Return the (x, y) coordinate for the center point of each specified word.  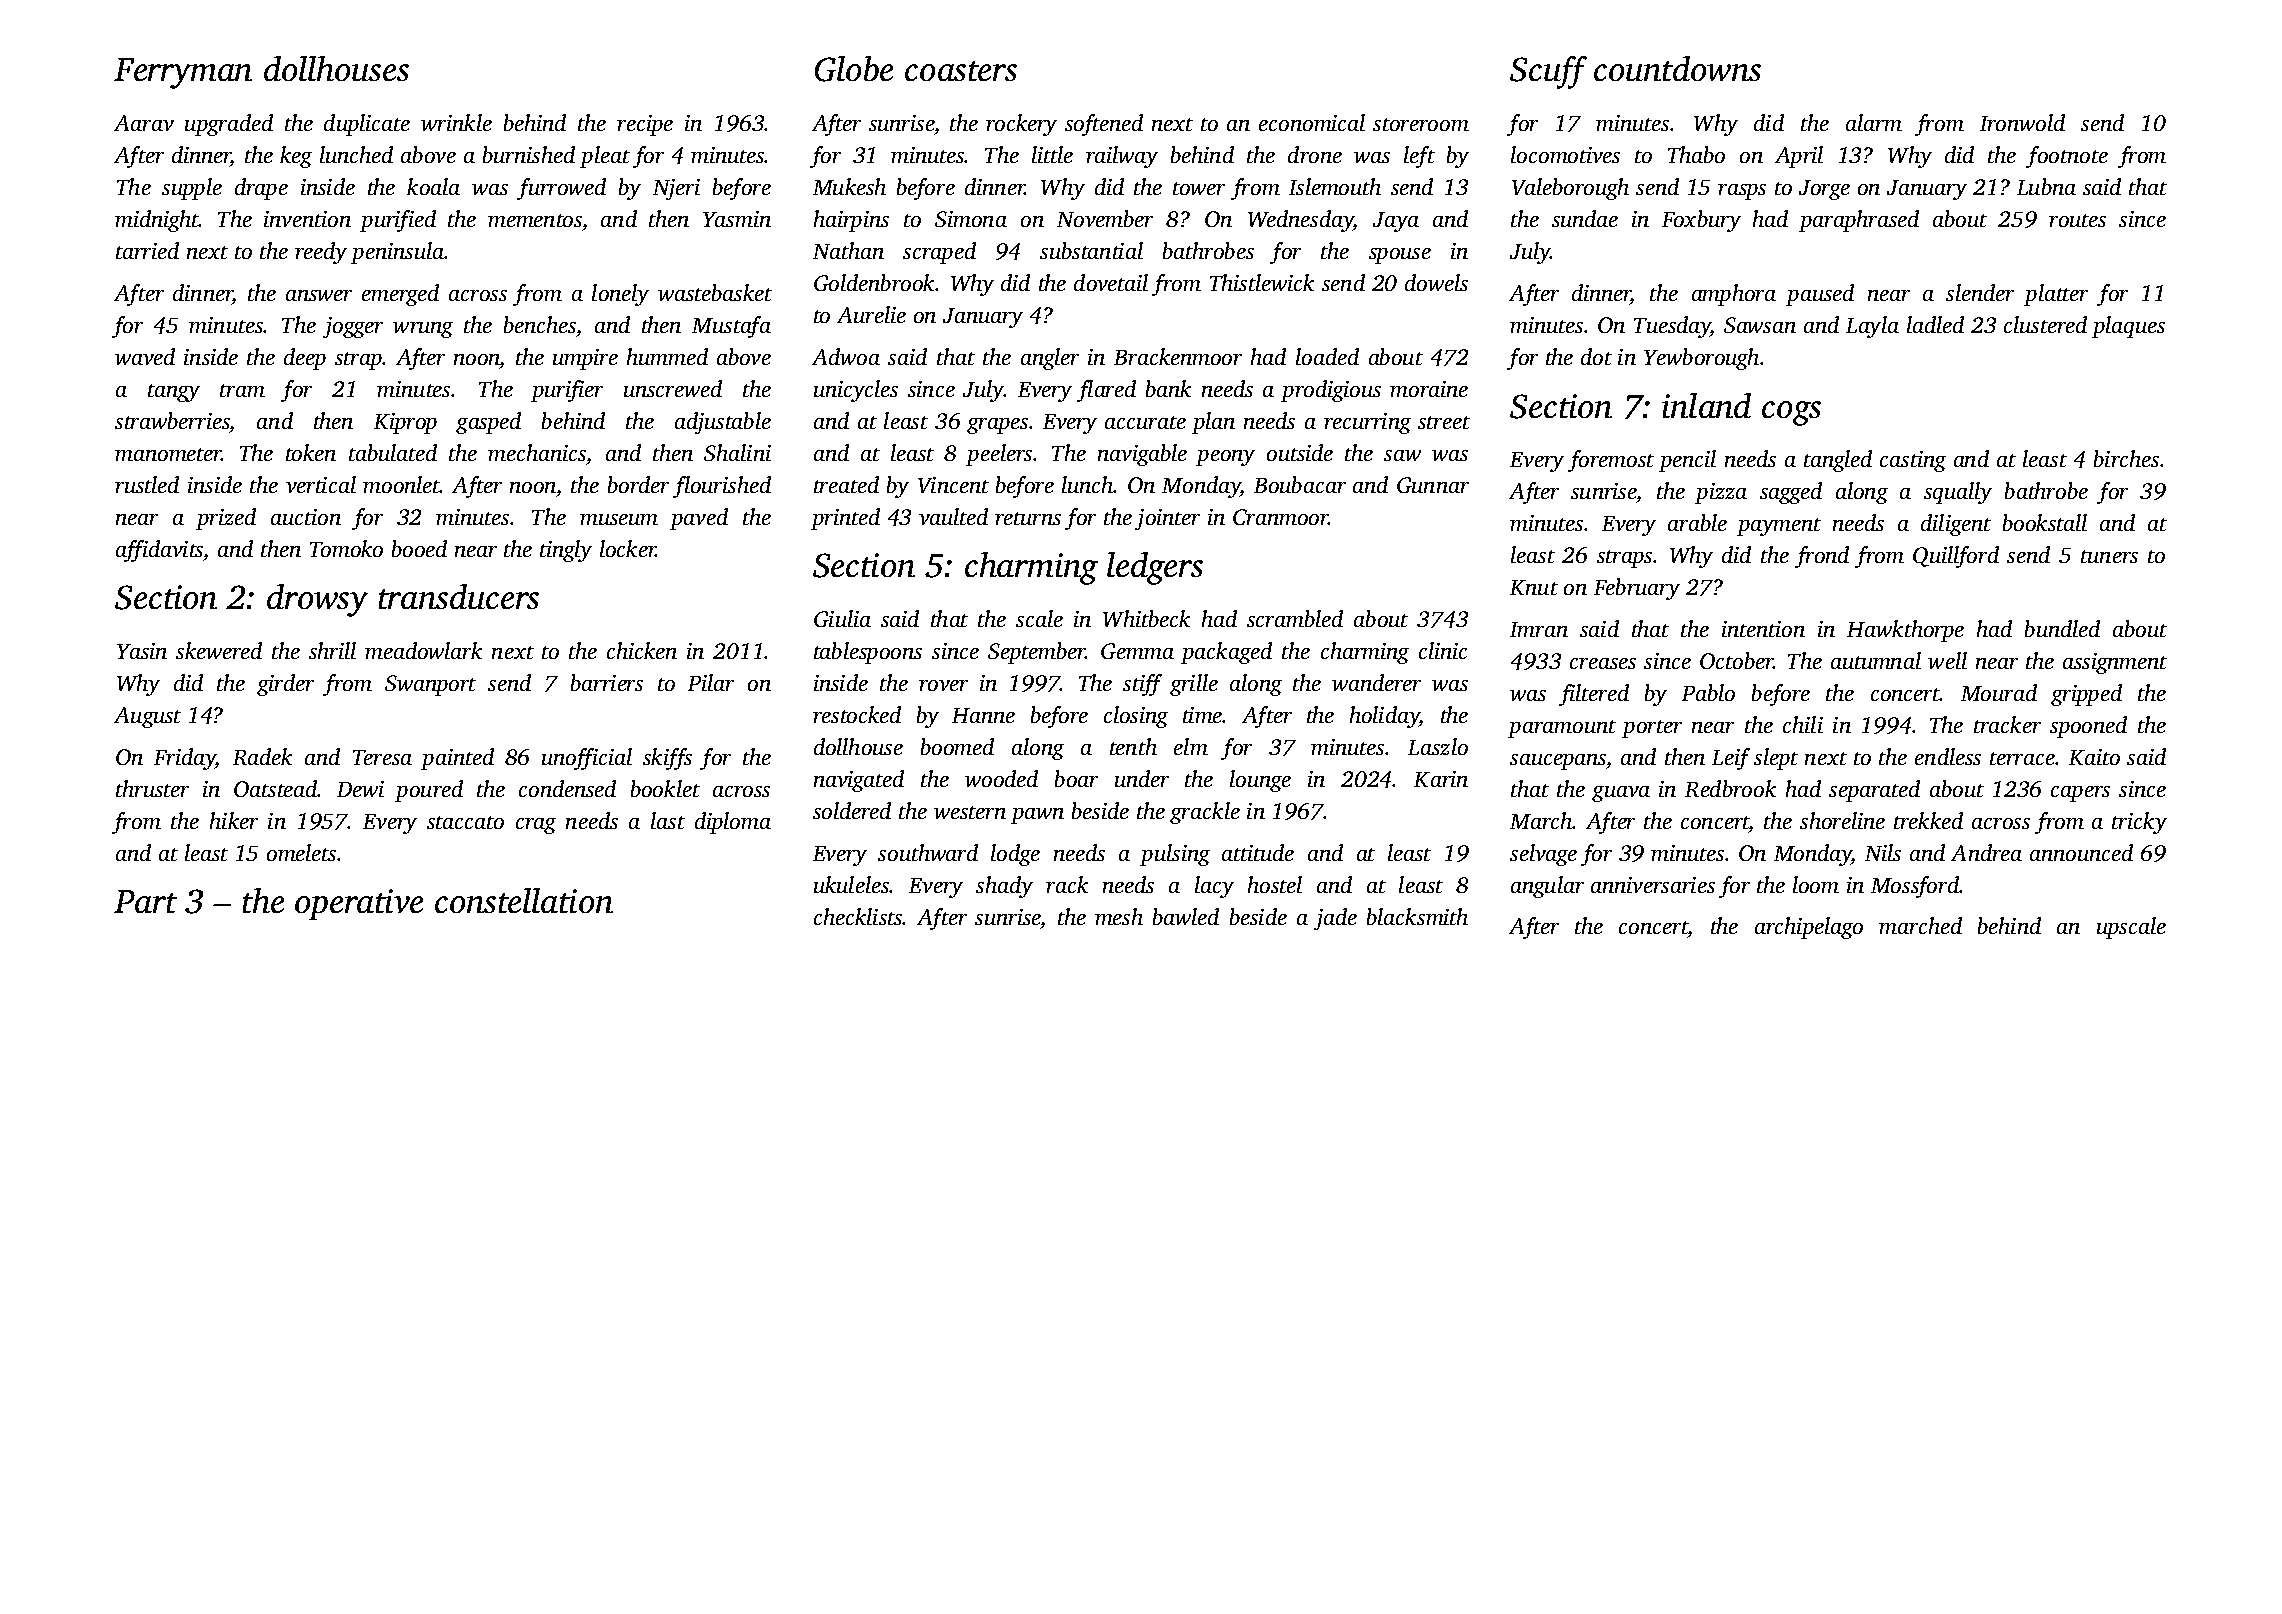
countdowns (1677, 68)
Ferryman (183, 73)
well (1947, 660)
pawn (1037, 816)
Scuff (1548, 72)
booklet (665, 788)
